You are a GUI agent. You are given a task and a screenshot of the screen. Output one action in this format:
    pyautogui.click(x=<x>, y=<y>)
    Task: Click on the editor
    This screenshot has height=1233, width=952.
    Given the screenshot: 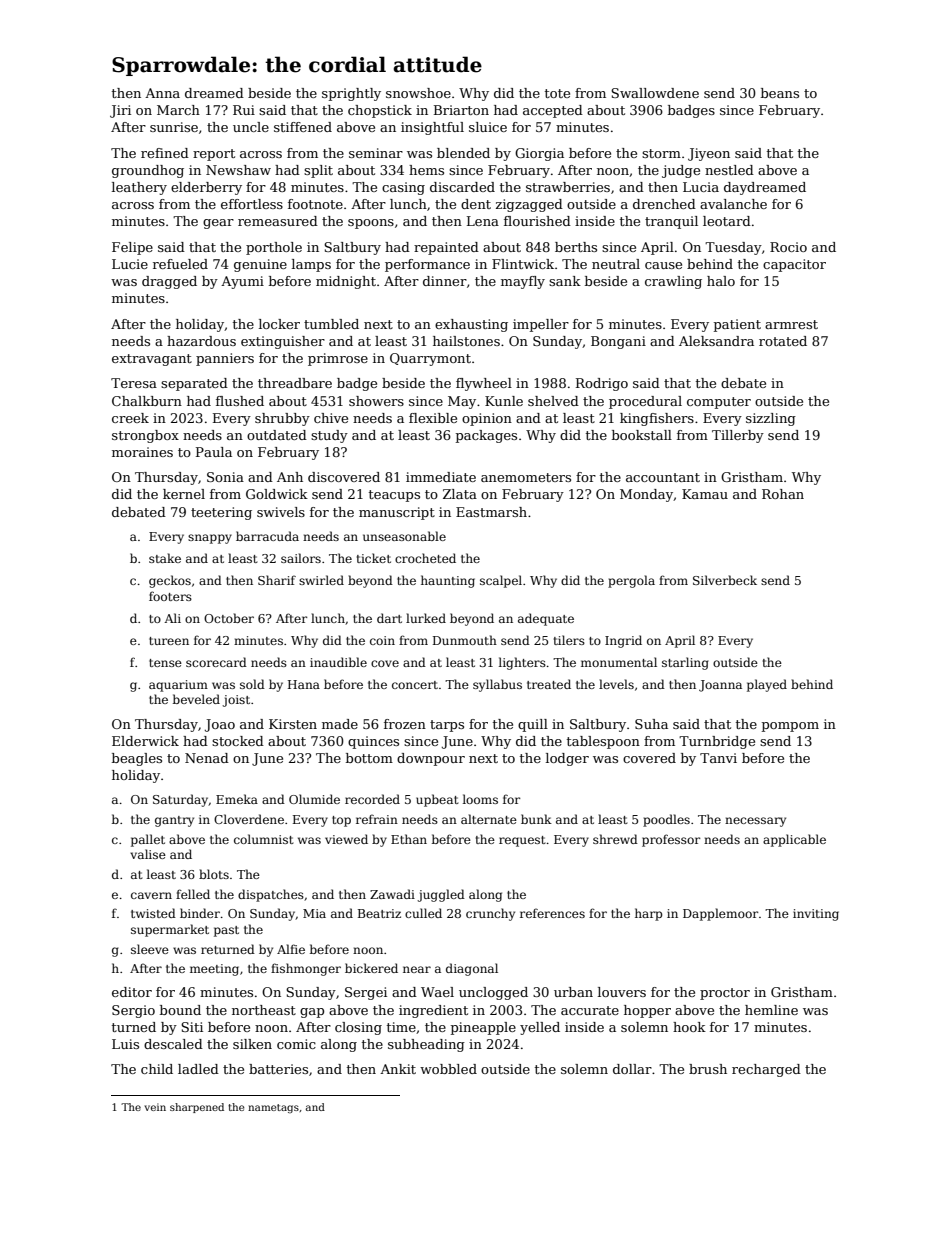 What is the action you would take?
    pyautogui.click(x=132, y=992)
